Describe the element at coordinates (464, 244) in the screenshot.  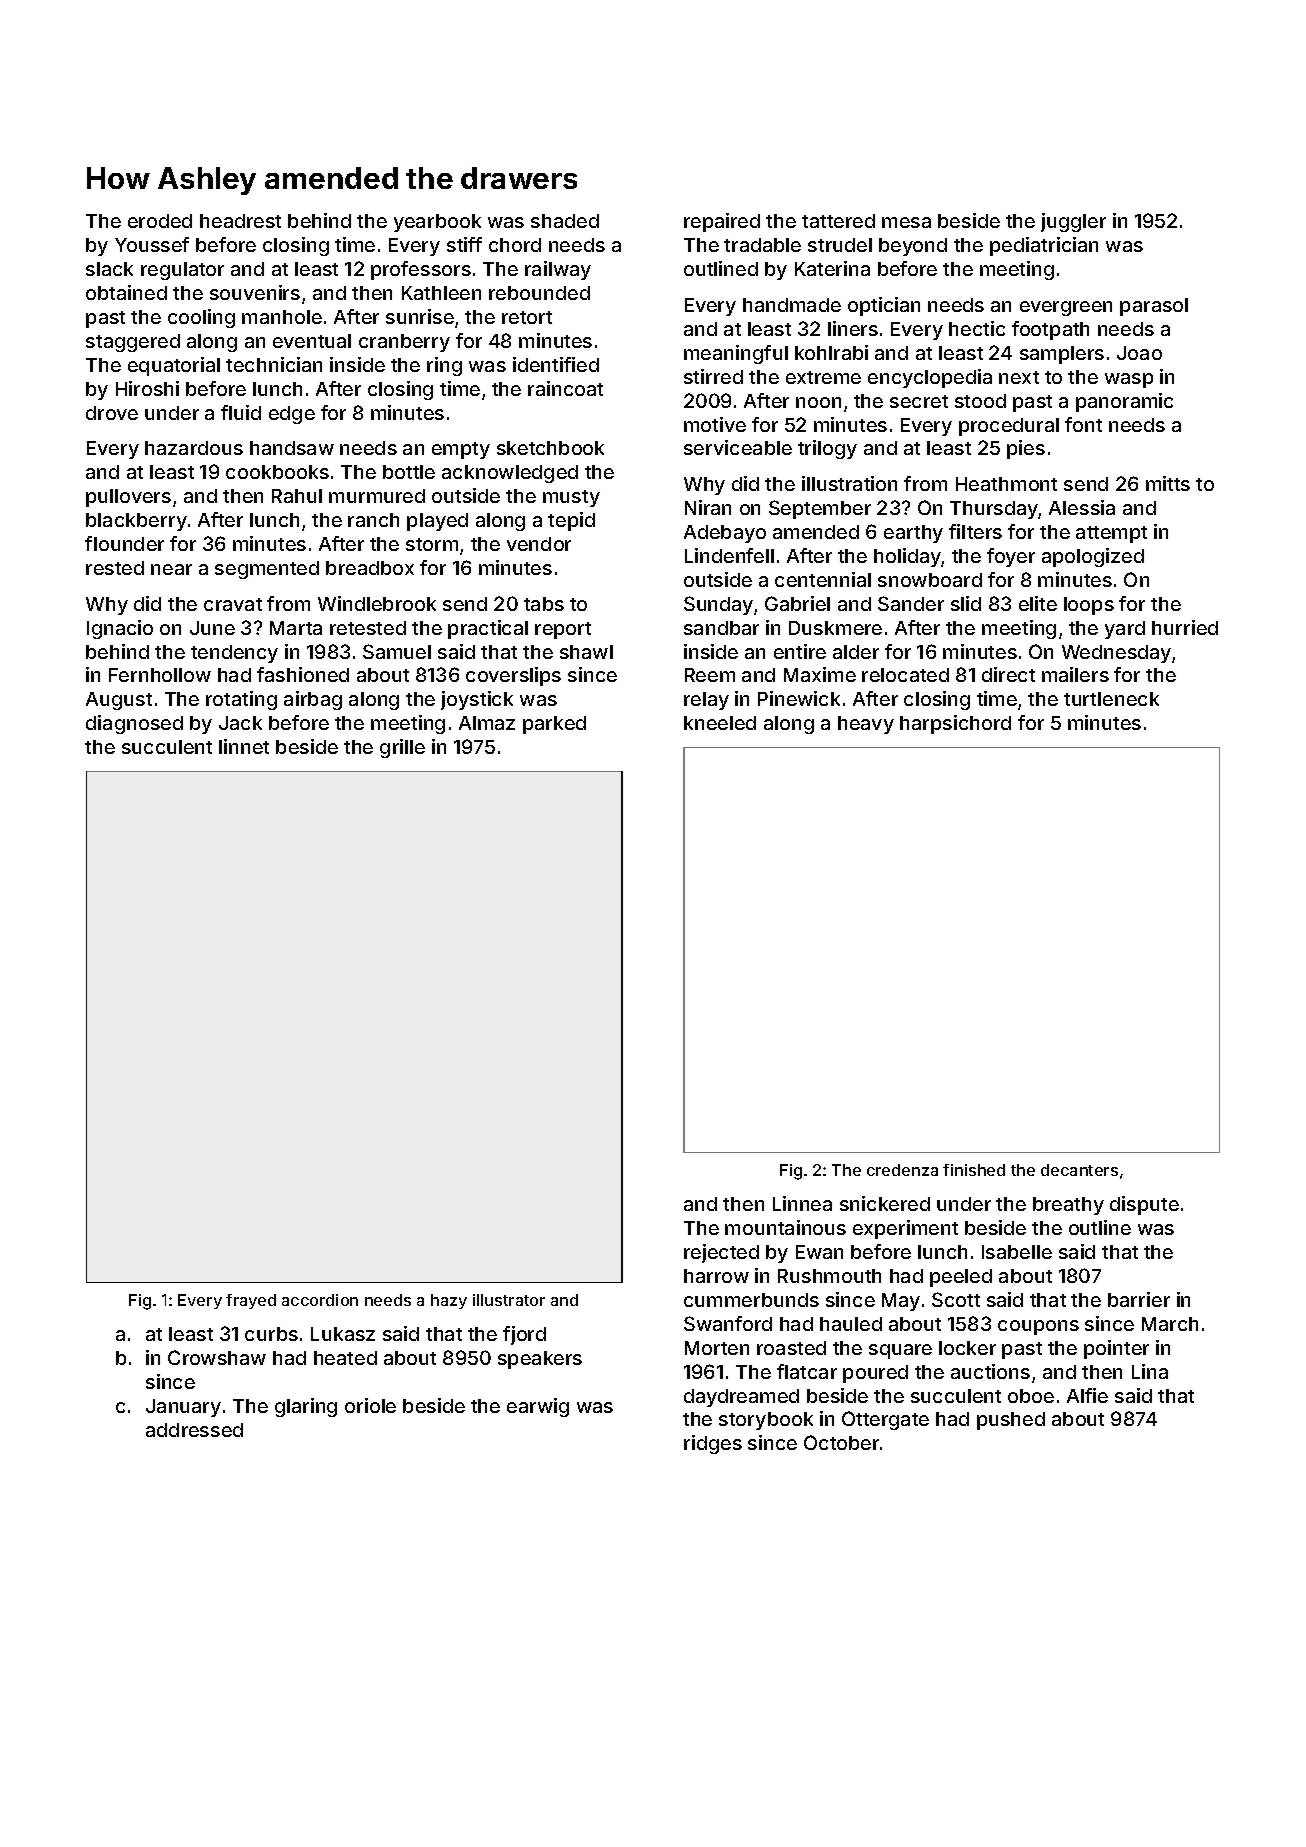
I see `stiff` at that location.
